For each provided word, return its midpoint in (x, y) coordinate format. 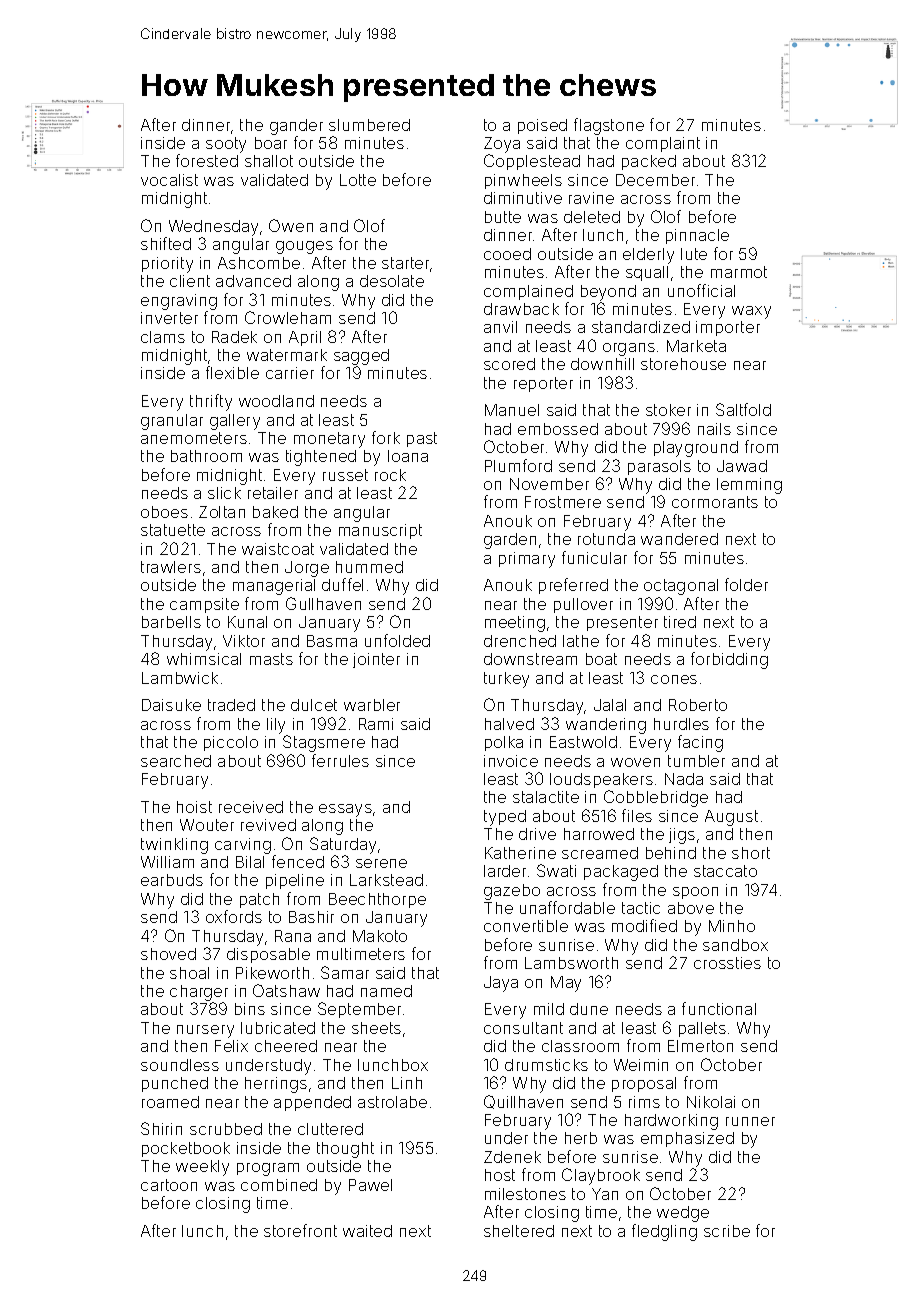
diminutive (523, 198)
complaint (663, 144)
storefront (300, 1230)
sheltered (519, 1231)
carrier (290, 373)
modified (644, 925)
